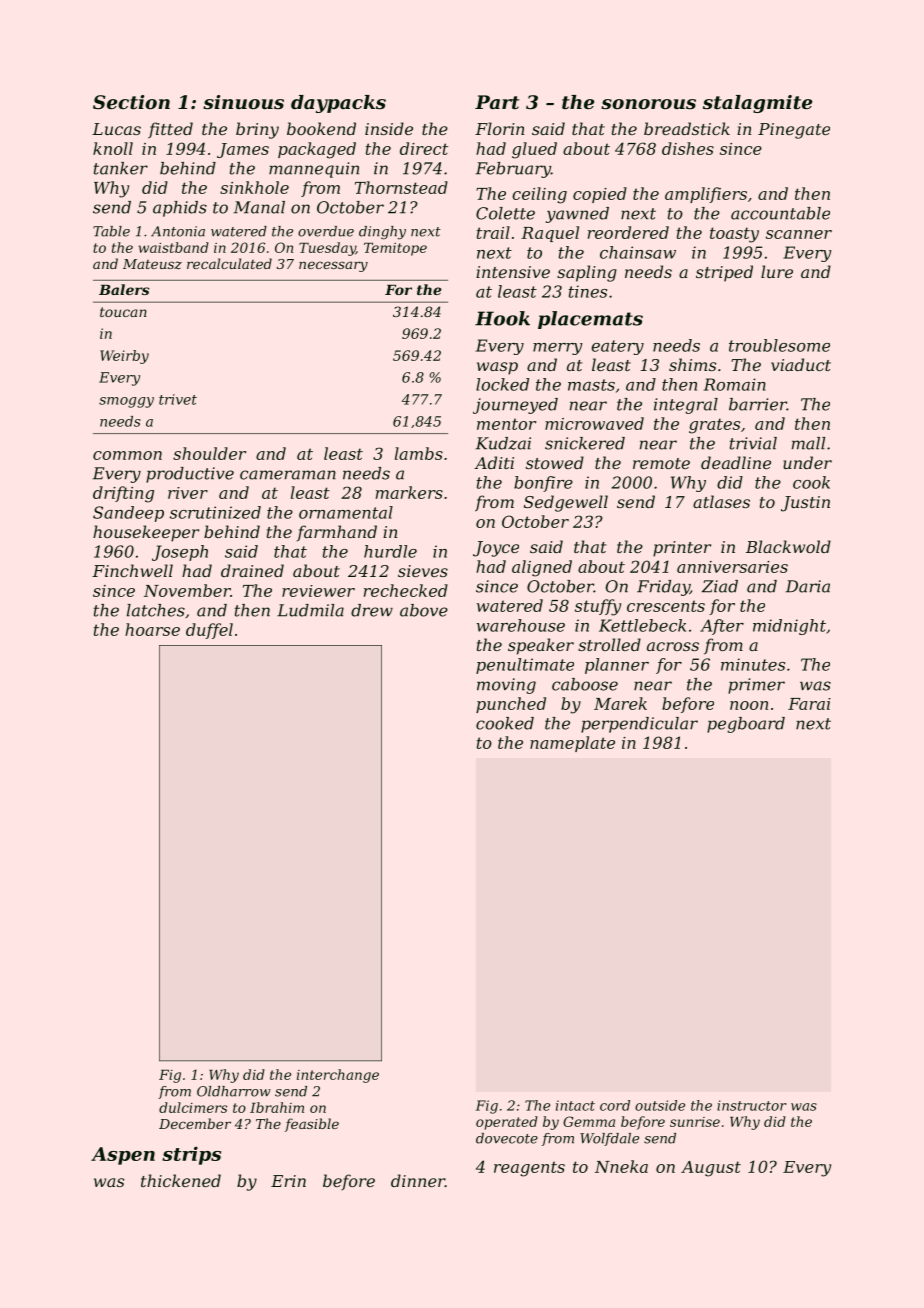  Describe the element at coordinates (390, 551) in the screenshot. I see `hurdle` at that location.
